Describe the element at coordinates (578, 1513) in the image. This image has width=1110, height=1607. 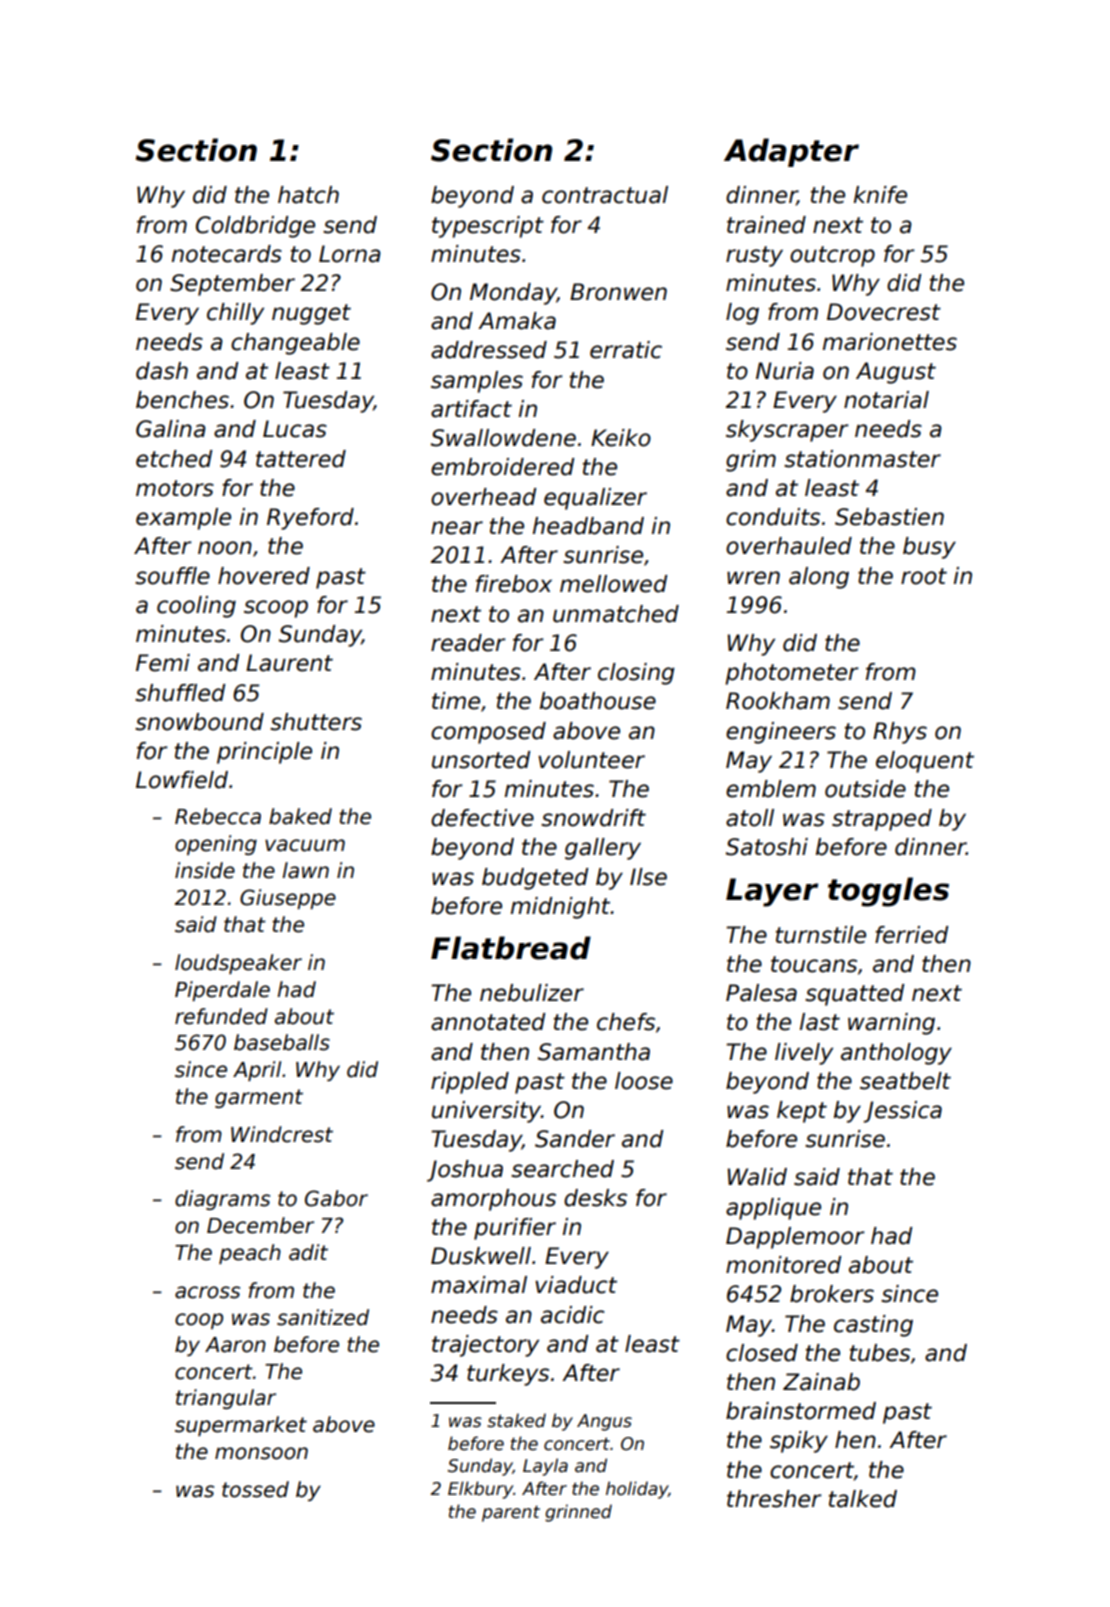
I see `grinned` at that location.
